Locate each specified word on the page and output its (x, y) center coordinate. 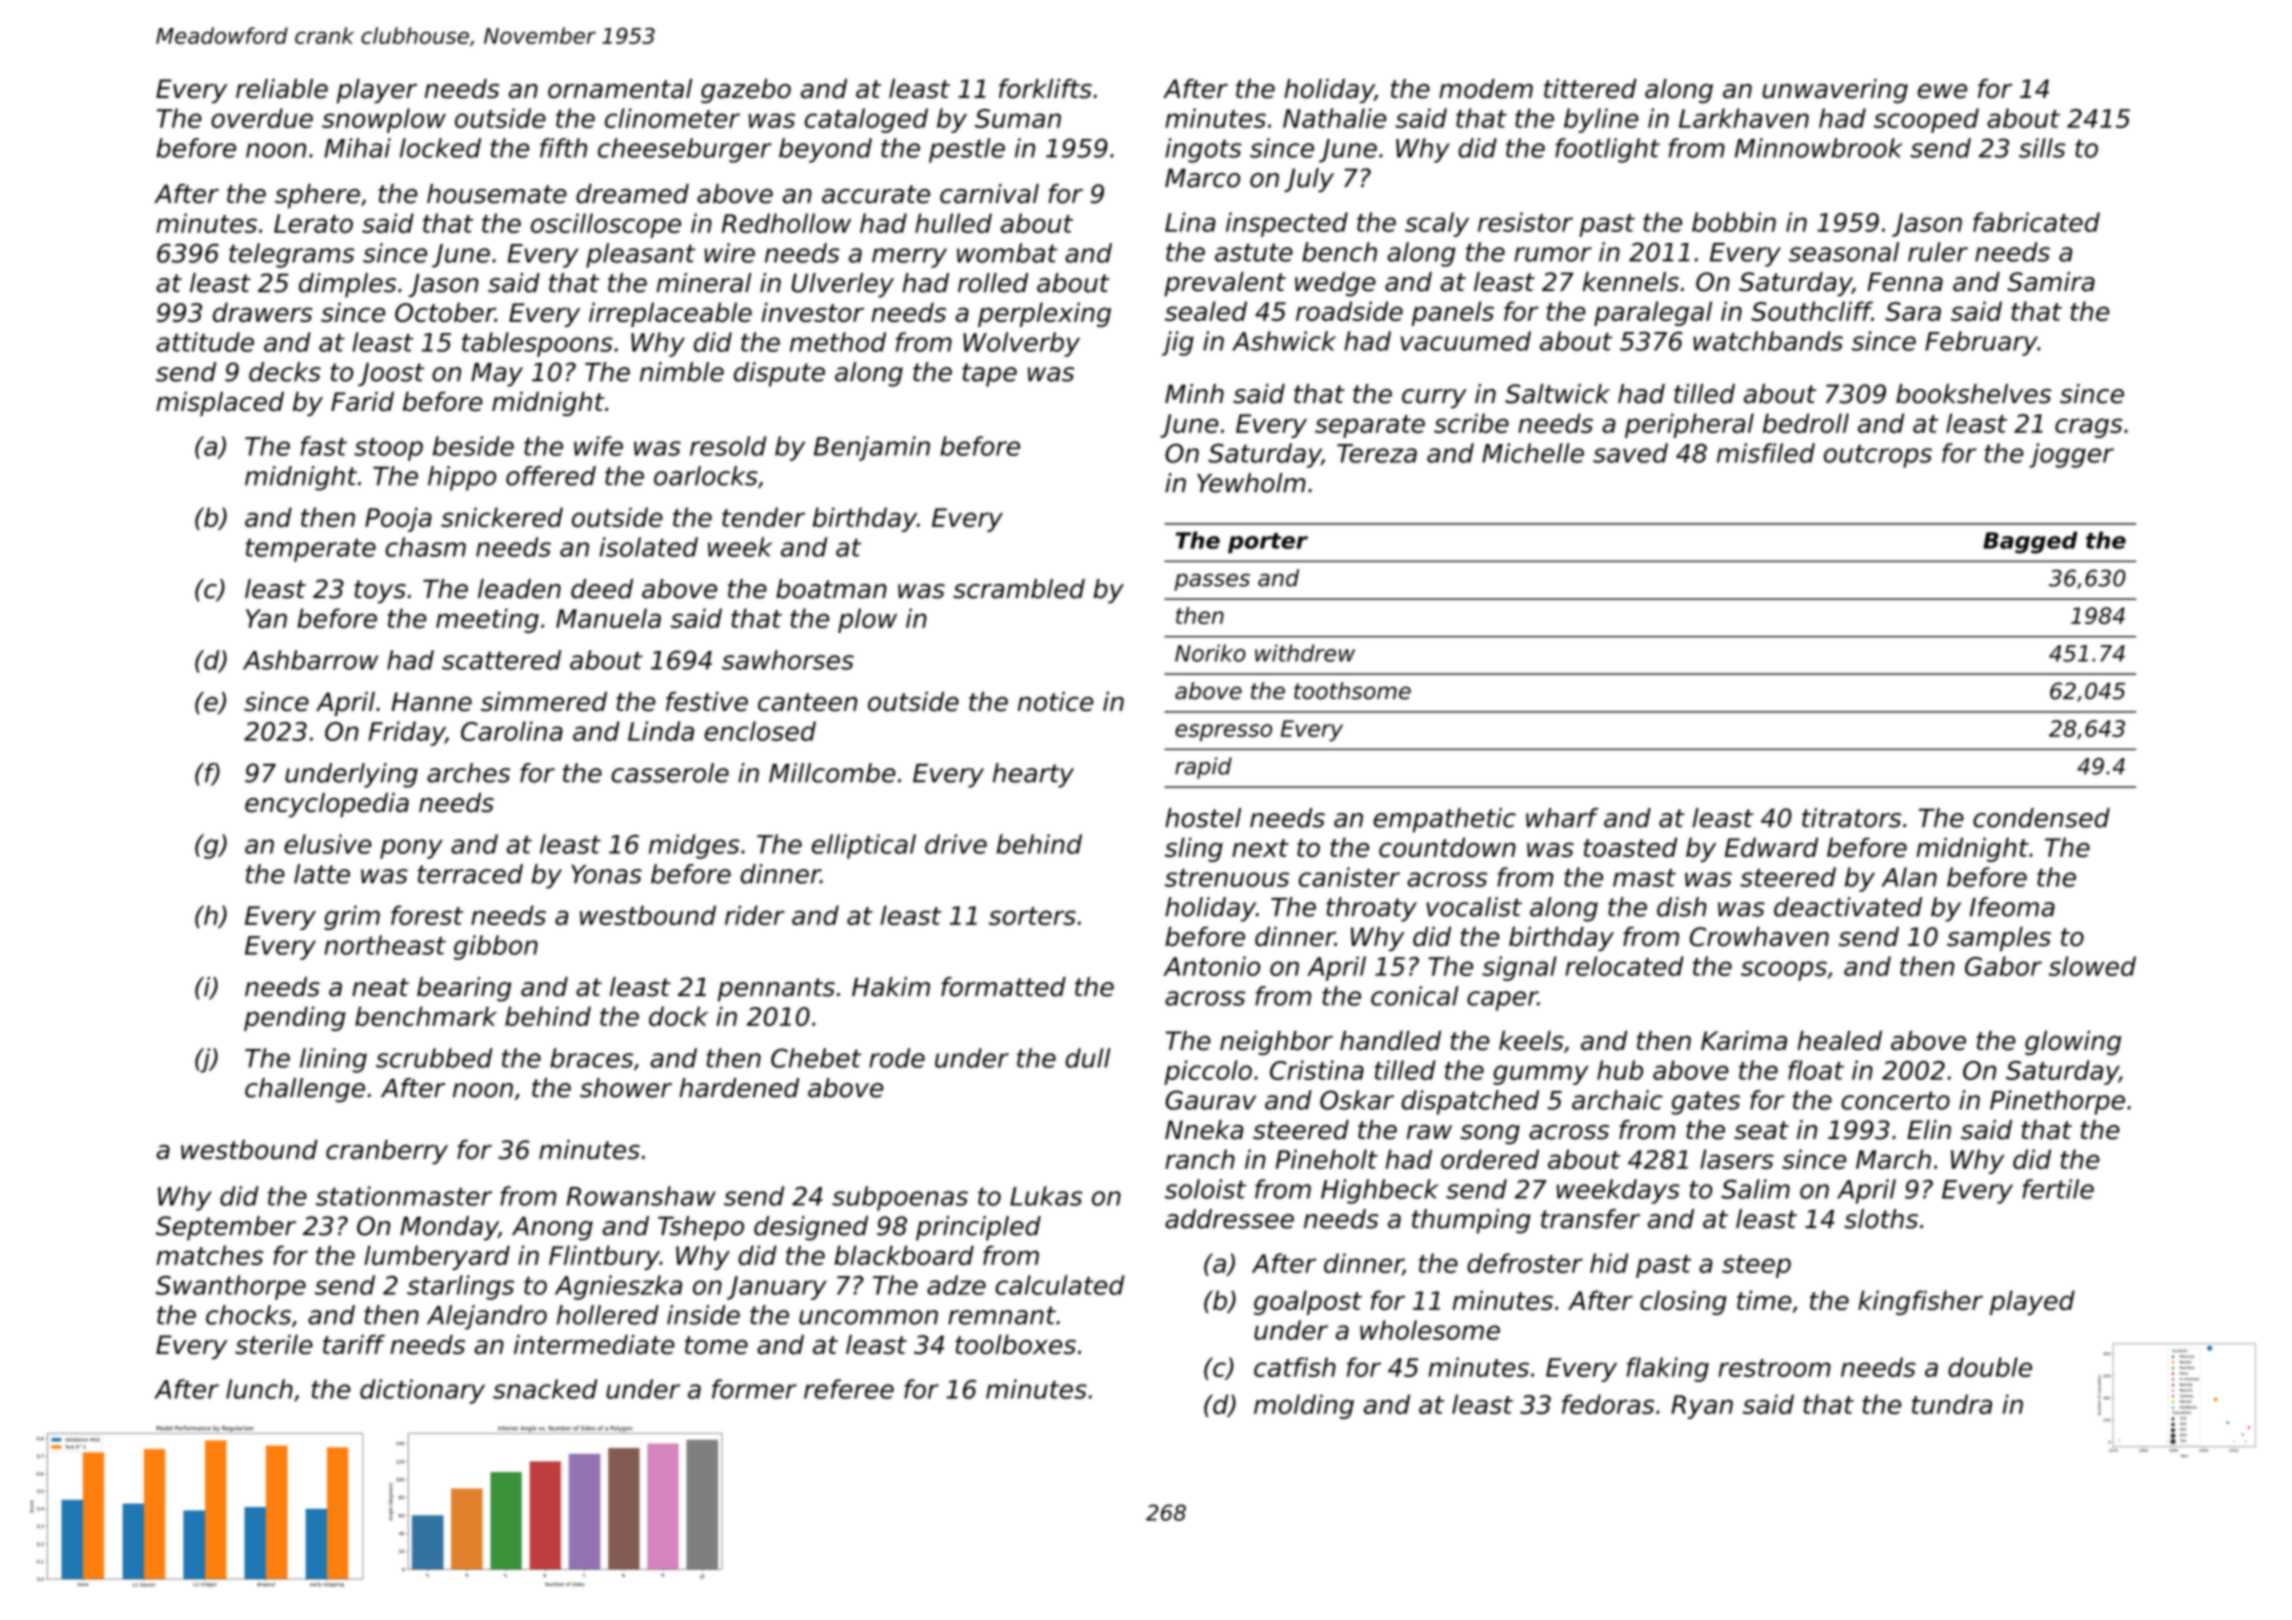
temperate (311, 550)
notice (1055, 702)
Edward (1771, 847)
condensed (2041, 818)
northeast (385, 945)
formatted (1003, 987)
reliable (282, 89)
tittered (1590, 89)
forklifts (1045, 89)
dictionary (422, 1391)
